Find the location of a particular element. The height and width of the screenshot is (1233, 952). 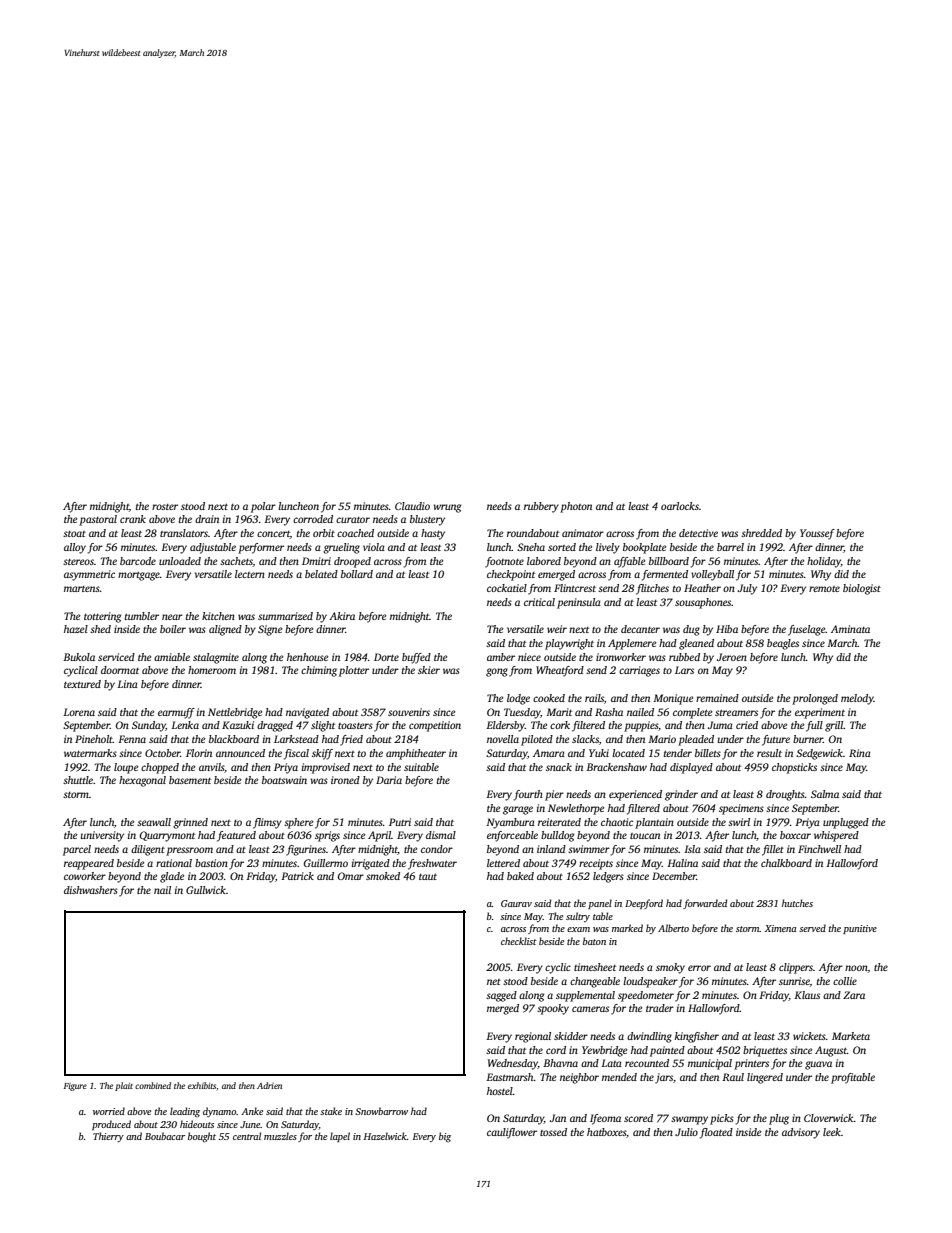

oarlocks is located at coordinates (680, 506).
